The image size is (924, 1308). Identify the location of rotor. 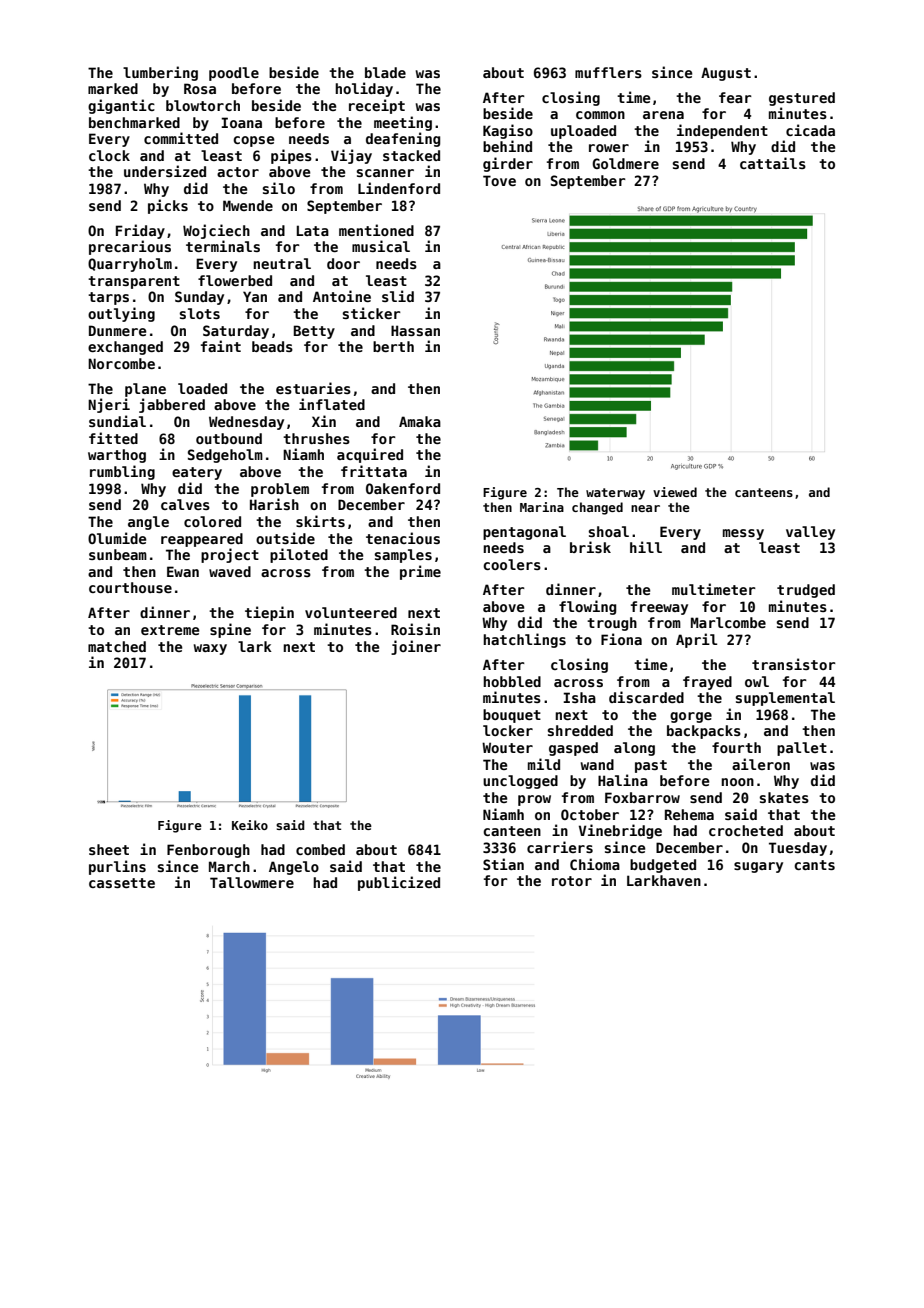
(572, 881).
